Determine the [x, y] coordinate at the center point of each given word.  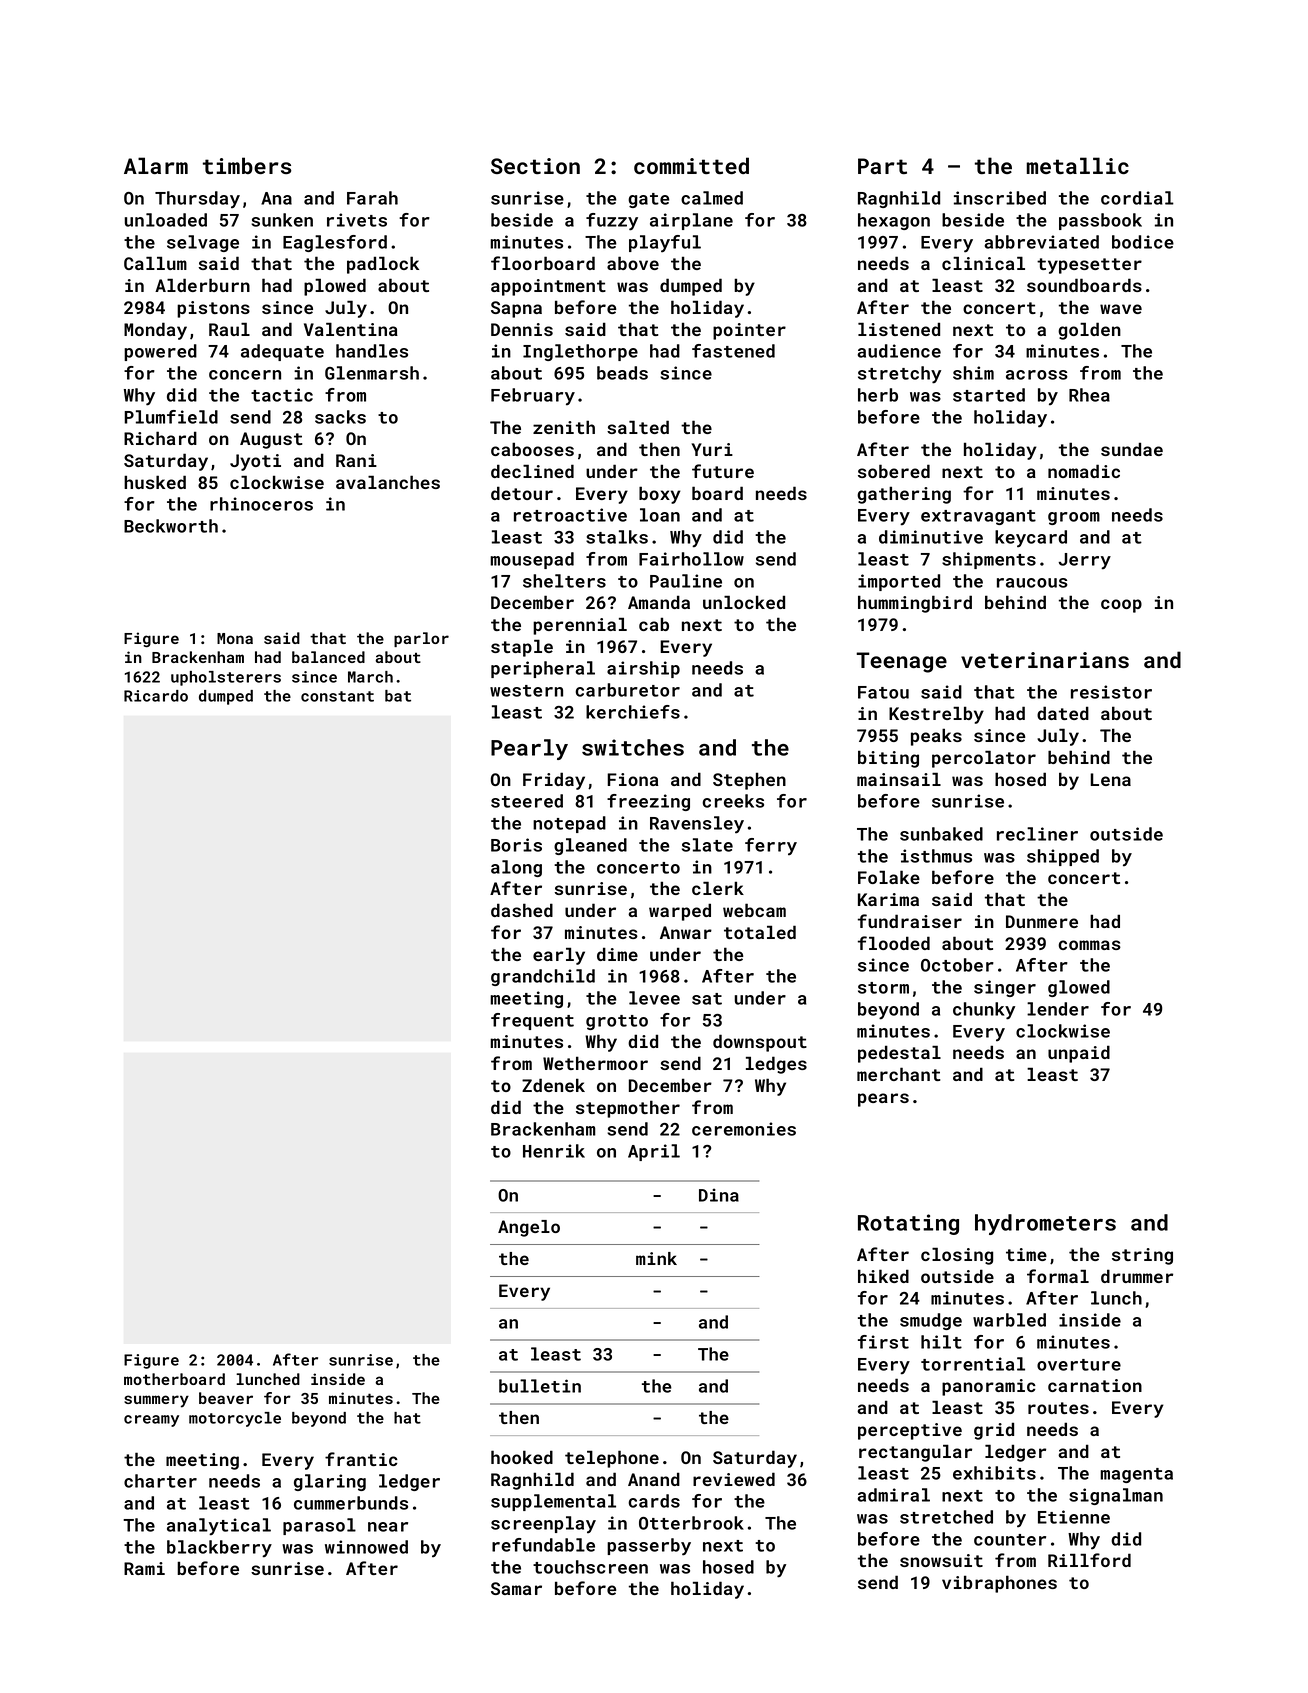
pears [883, 1100]
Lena [1110, 779]
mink [656, 1258]
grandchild [543, 977]
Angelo [529, 1228]
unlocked [744, 602]
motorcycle [235, 1419]
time [1026, 1254]
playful [665, 244]
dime [617, 954]
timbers [247, 165]
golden [1089, 331]
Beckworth [171, 526]
